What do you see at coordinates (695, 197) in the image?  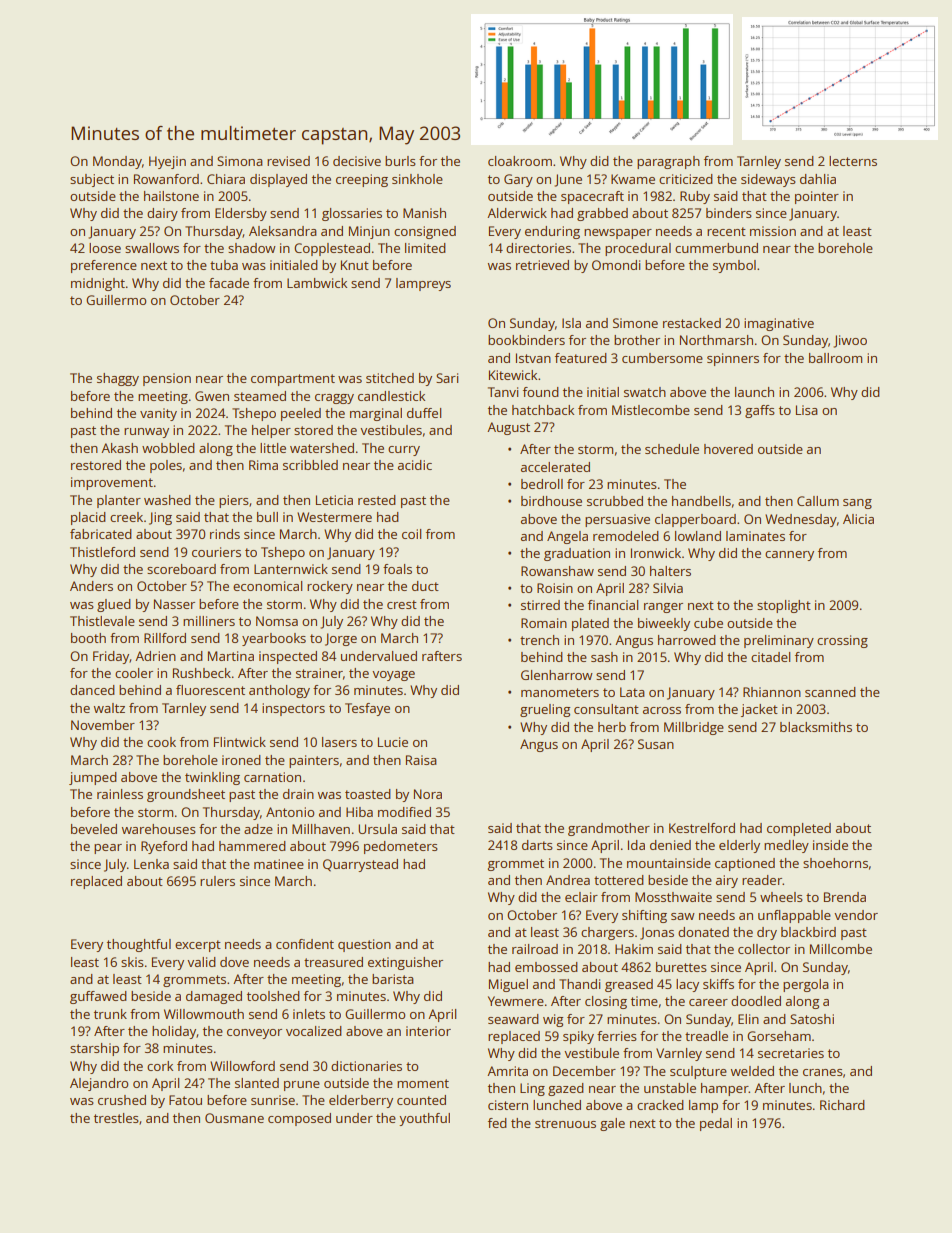 I see `Ruby` at bounding box center [695, 197].
